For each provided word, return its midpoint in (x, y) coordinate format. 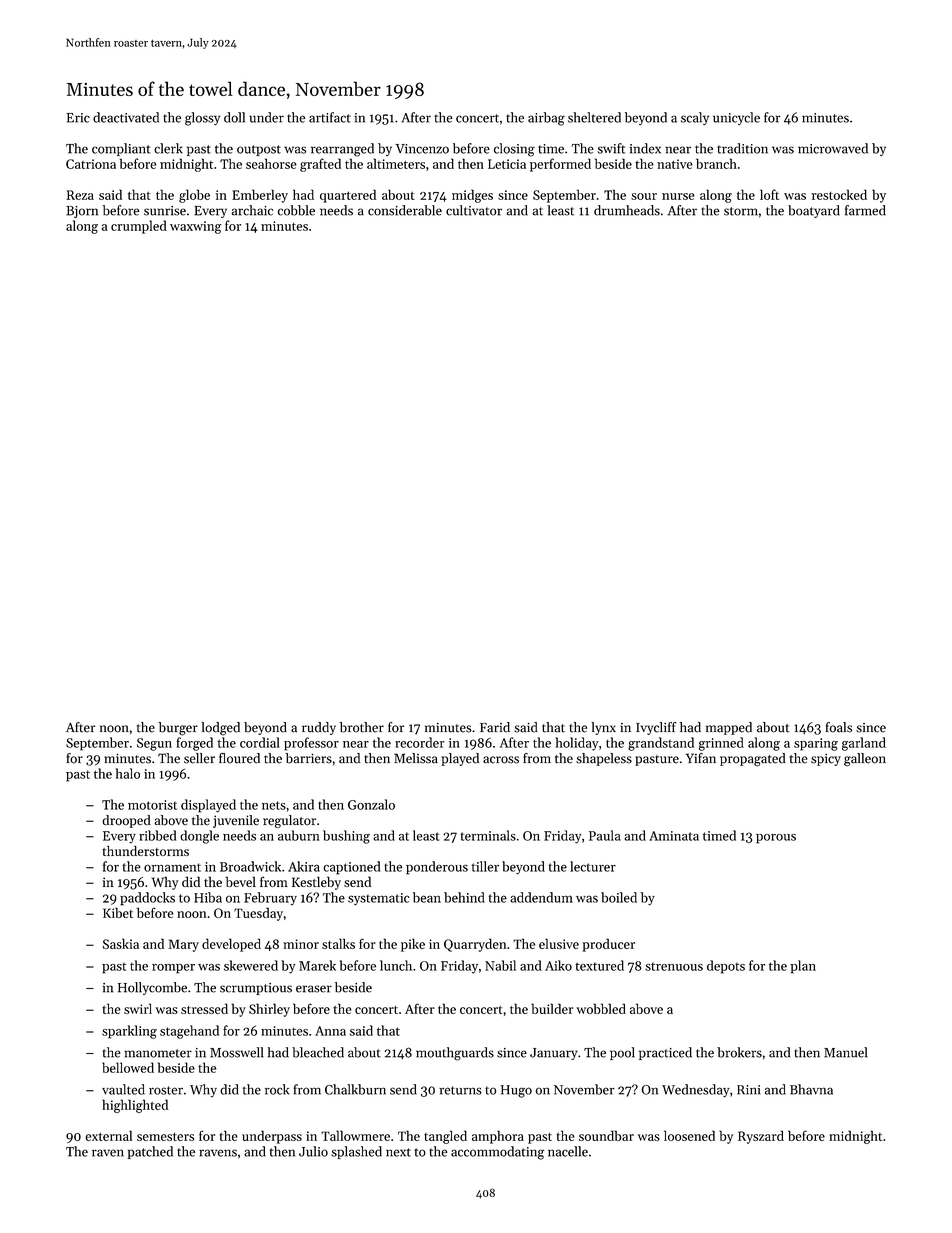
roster (166, 1090)
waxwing (195, 227)
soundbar (606, 1135)
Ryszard (761, 1137)
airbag (546, 119)
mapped (729, 728)
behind (464, 897)
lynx (603, 728)
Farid (495, 727)
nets (274, 805)
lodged (220, 729)
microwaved (833, 148)
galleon (865, 759)
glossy (202, 119)
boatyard (814, 211)
